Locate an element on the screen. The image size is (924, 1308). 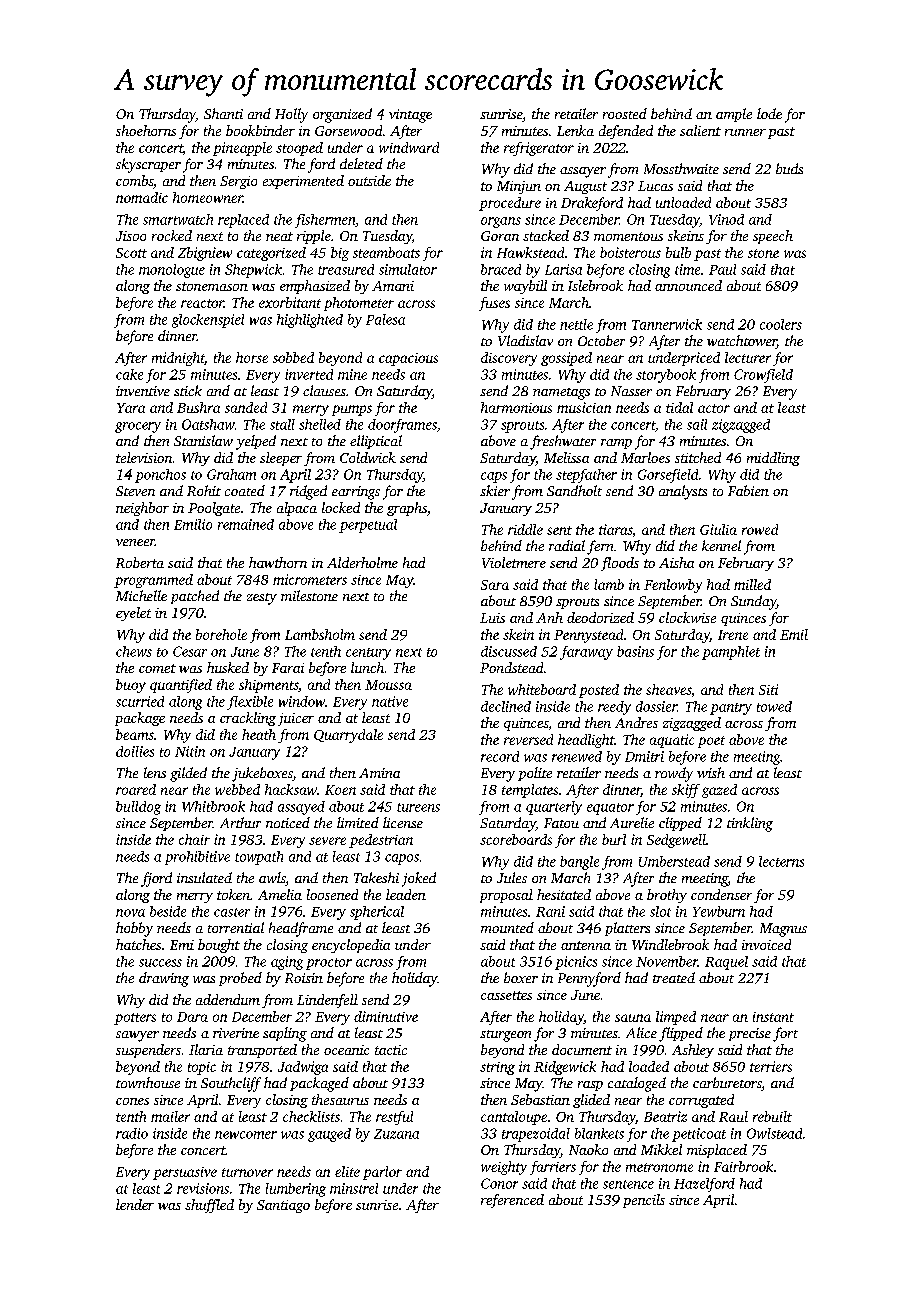
Vladislav is located at coordinates (525, 340).
